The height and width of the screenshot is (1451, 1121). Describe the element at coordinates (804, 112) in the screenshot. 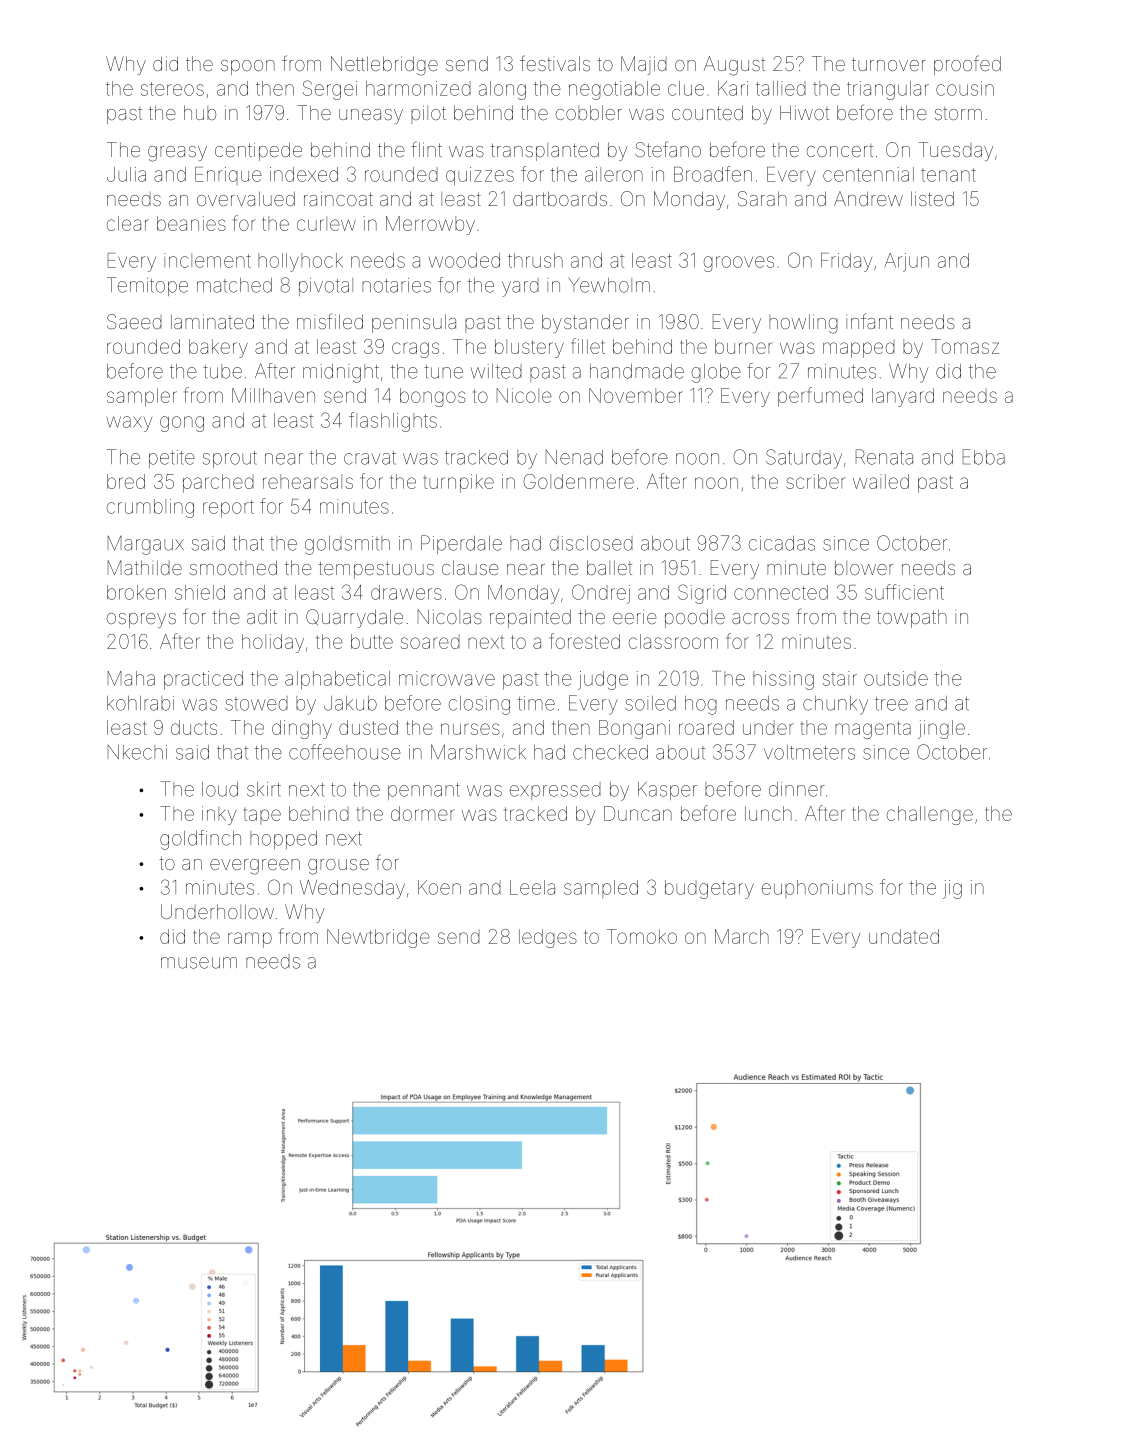

I see `Hiwot` at that location.
